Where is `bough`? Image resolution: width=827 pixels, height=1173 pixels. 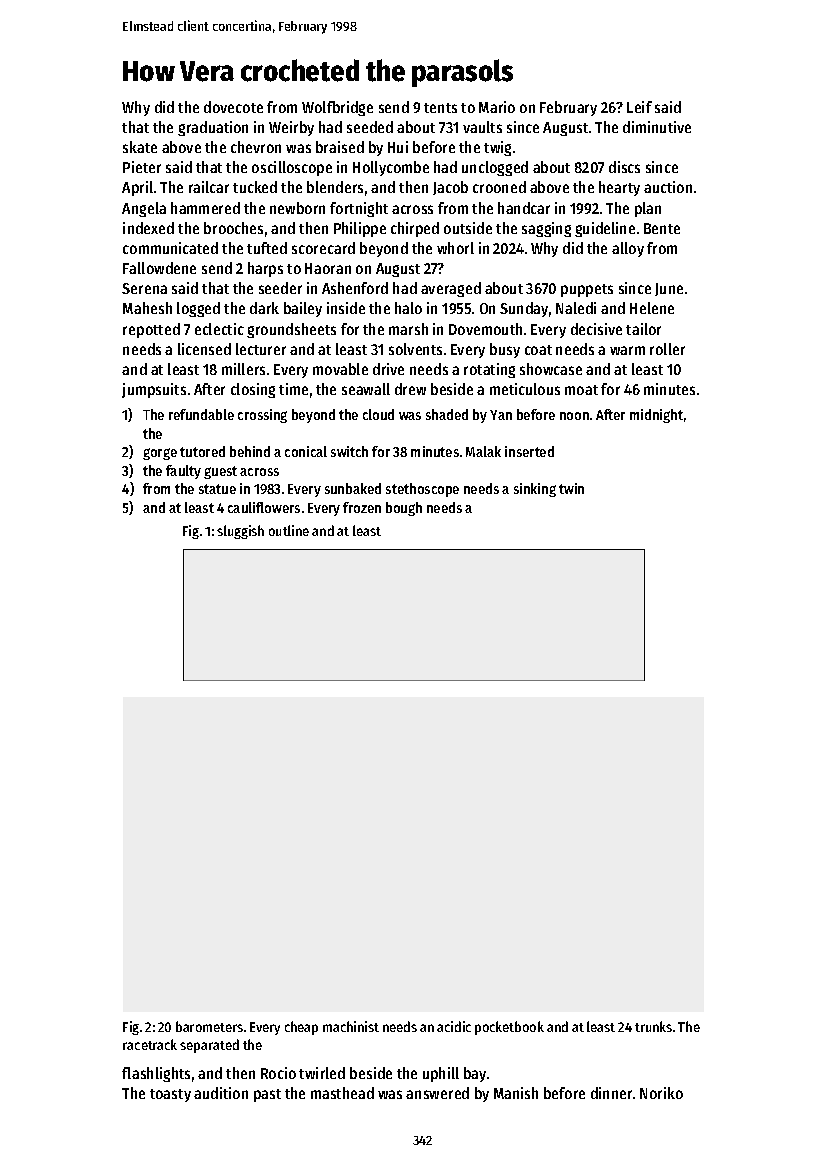 bough is located at coordinates (404, 509).
